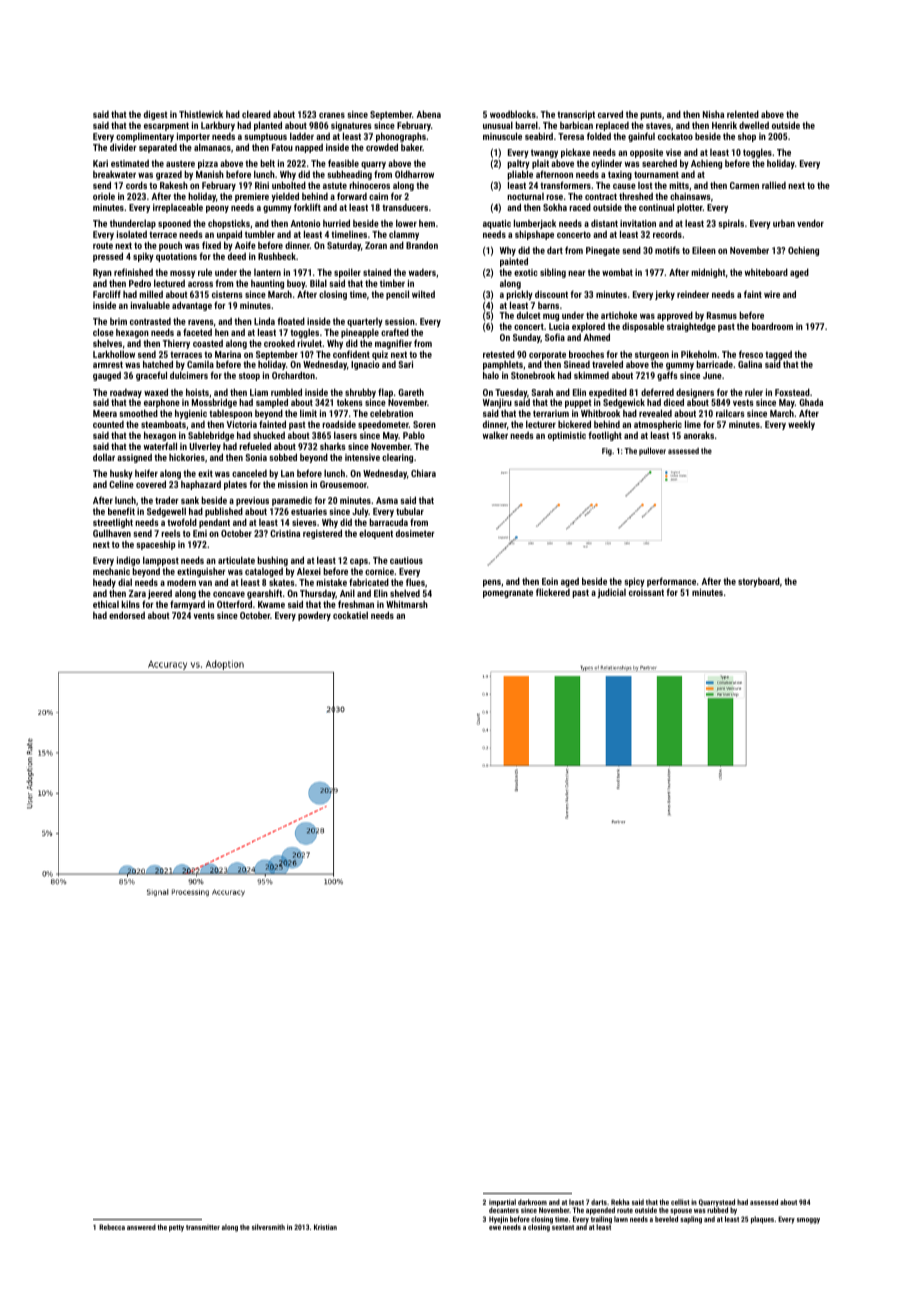 The image size is (924, 1308). I want to click on gearshift, so click(264, 594).
